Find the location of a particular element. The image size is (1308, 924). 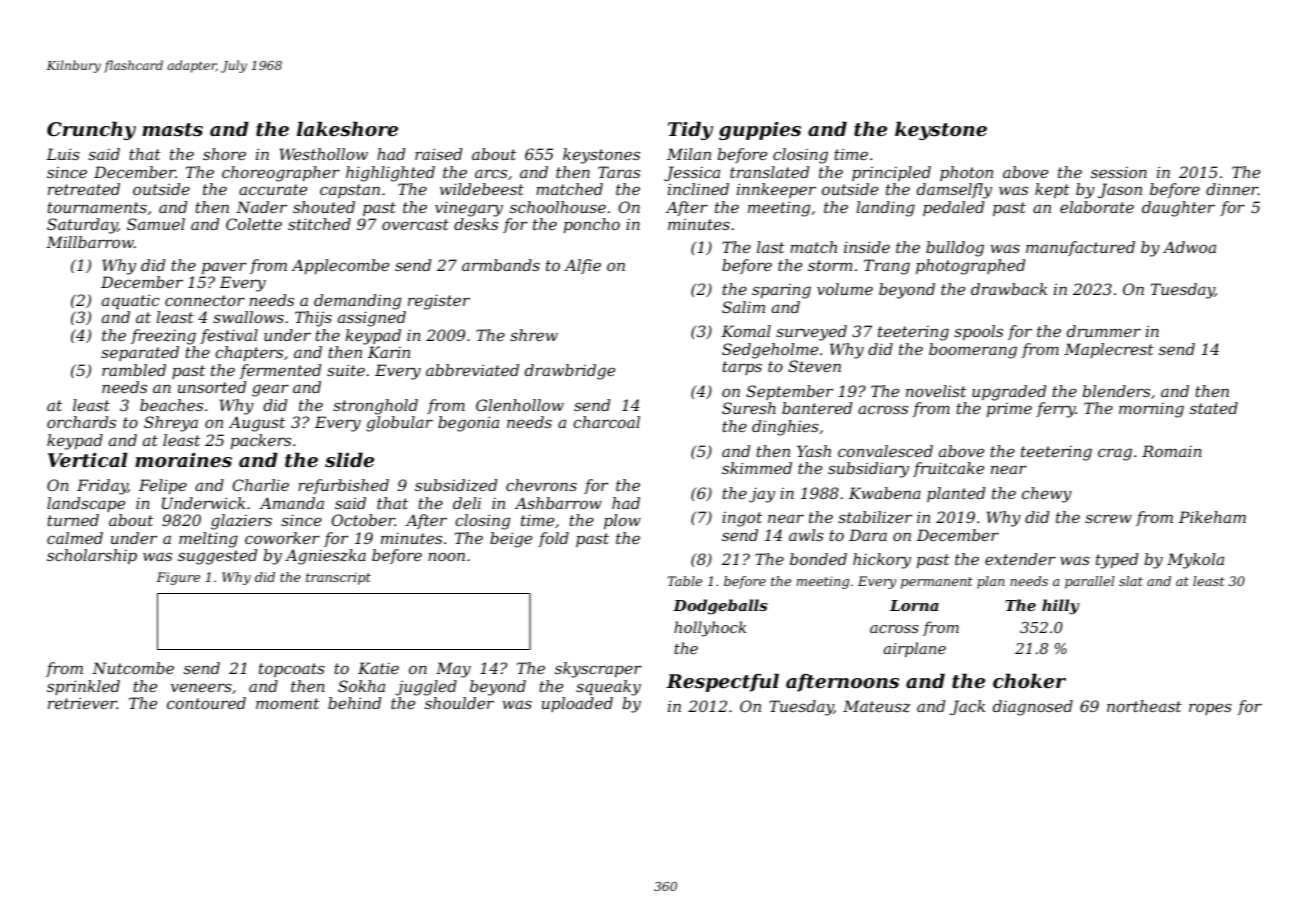

uploaded is located at coordinates (577, 704).
